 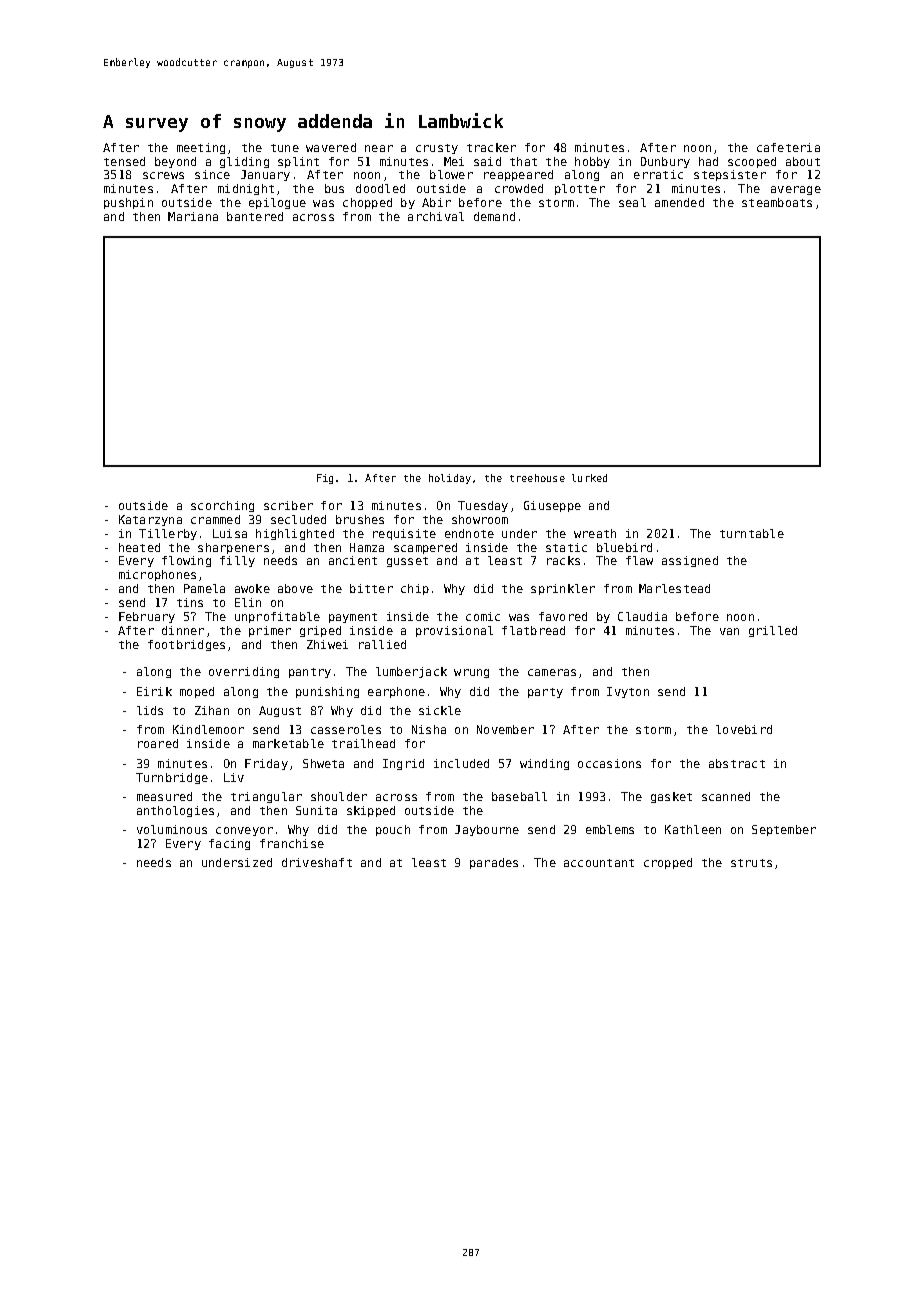 I want to click on average, so click(x=796, y=190).
